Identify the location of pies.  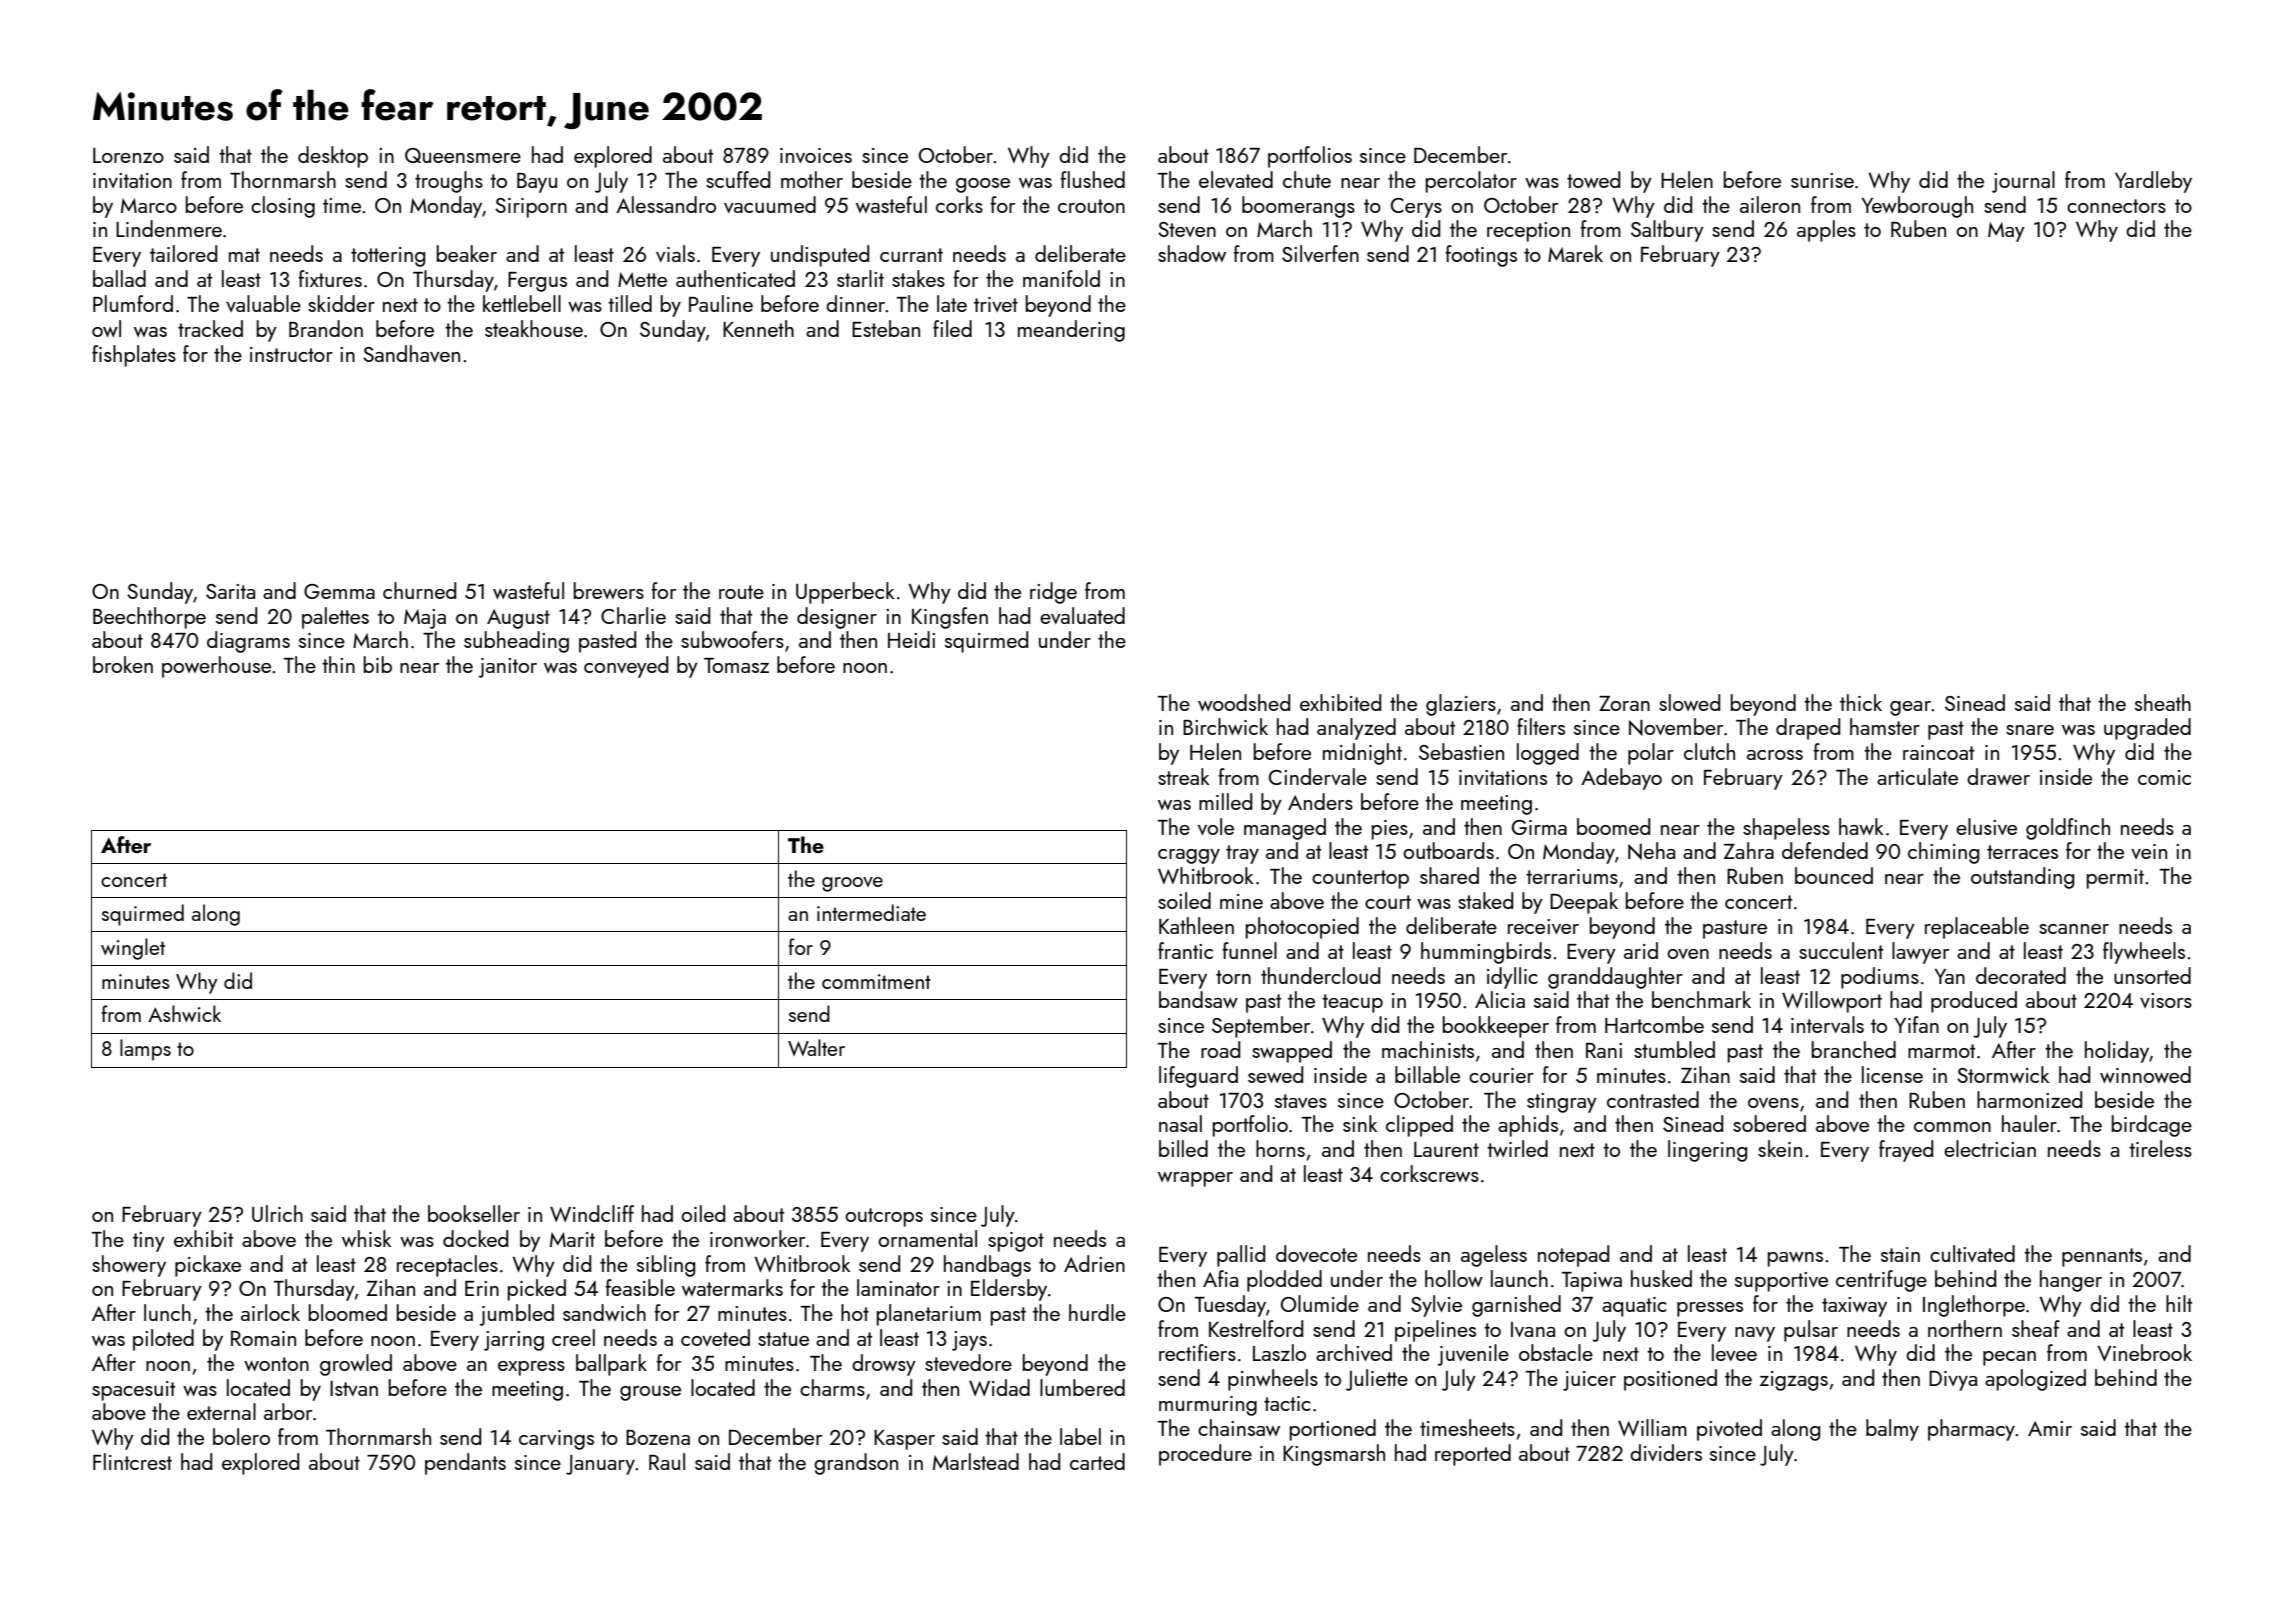
(1389, 830).
